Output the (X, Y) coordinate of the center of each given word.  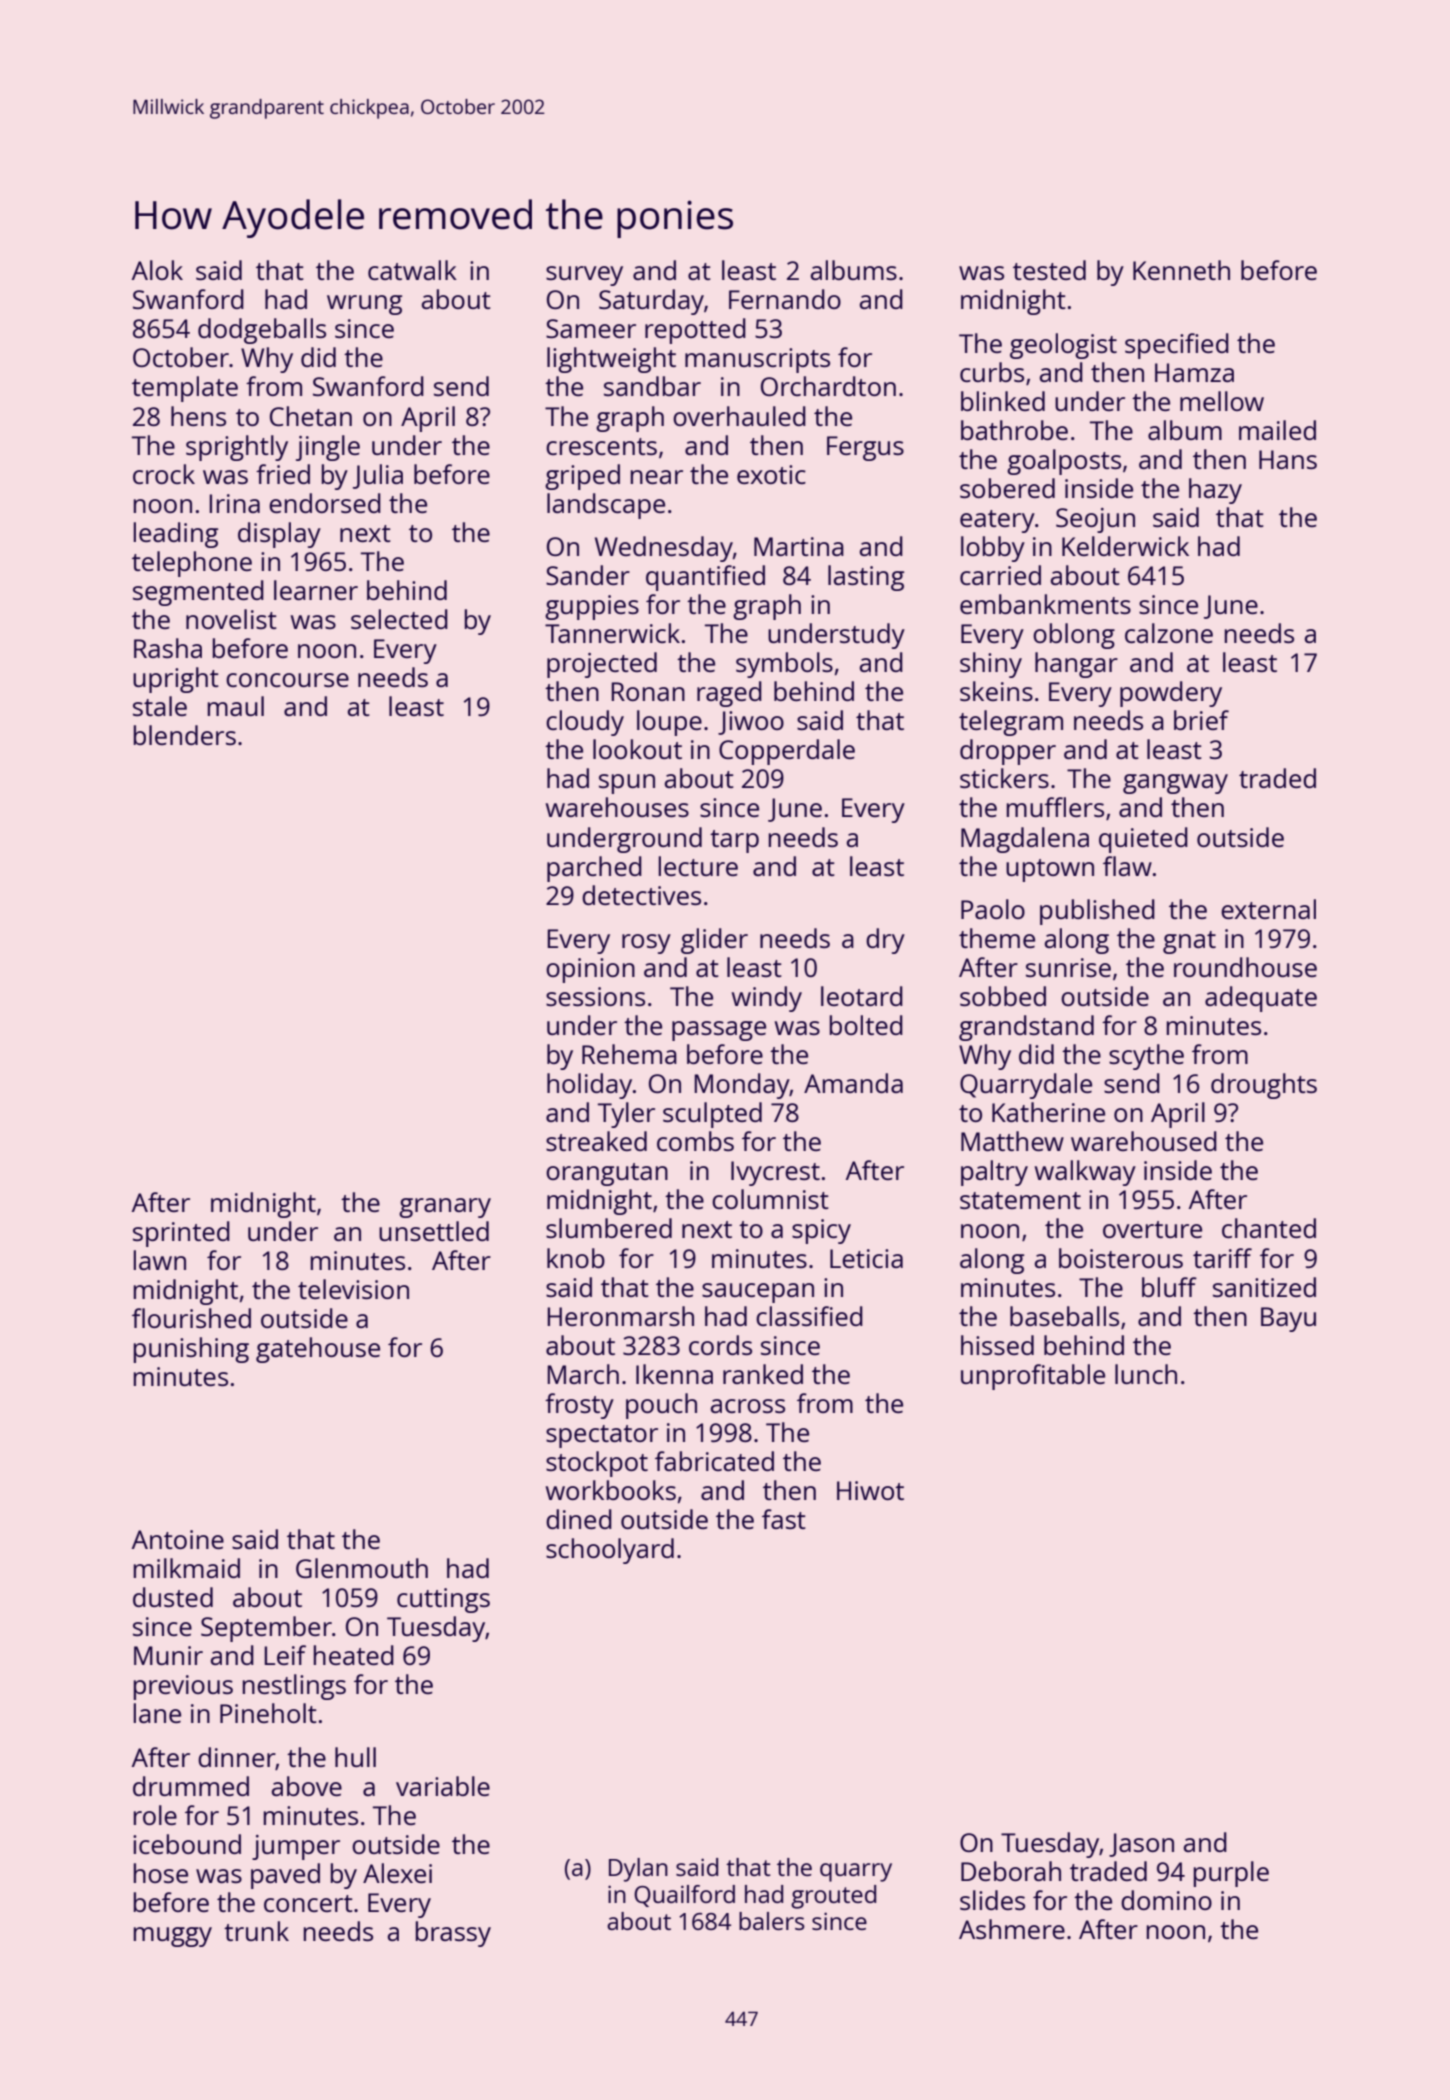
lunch (1146, 1374)
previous (183, 1687)
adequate (1261, 999)
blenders (185, 735)
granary (445, 1208)
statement (1020, 1200)
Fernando (785, 299)
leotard (862, 996)
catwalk (412, 270)
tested (1049, 270)
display (279, 535)
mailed (1277, 430)
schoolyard (610, 1551)
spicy (821, 1231)
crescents (601, 446)
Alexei (397, 1873)
